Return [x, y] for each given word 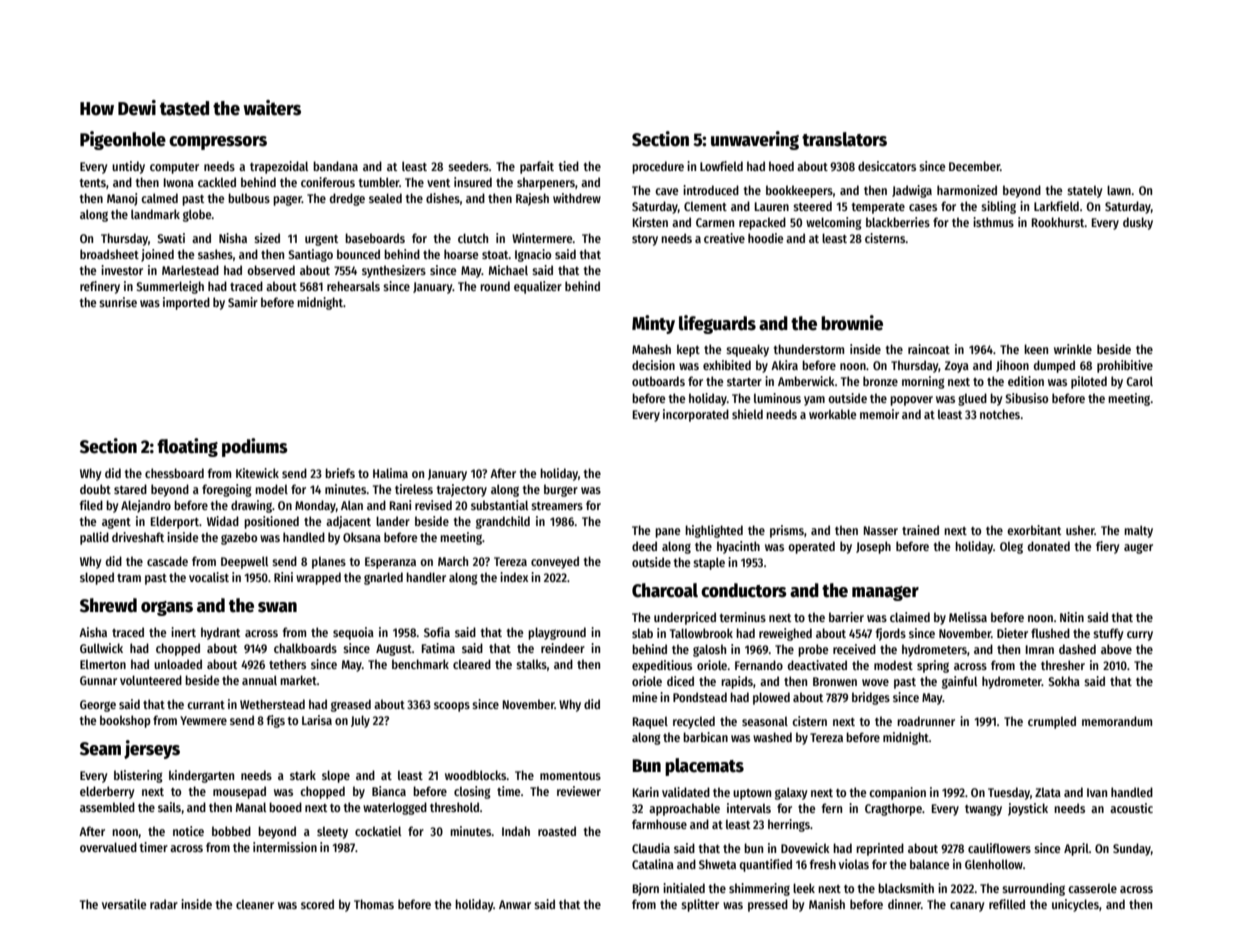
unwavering [755, 140]
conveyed [555, 562]
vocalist [209, 577]
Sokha [1064, 681]
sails [169, 807]
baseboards [375, 238]
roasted [557, 831]
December [974, 166]
